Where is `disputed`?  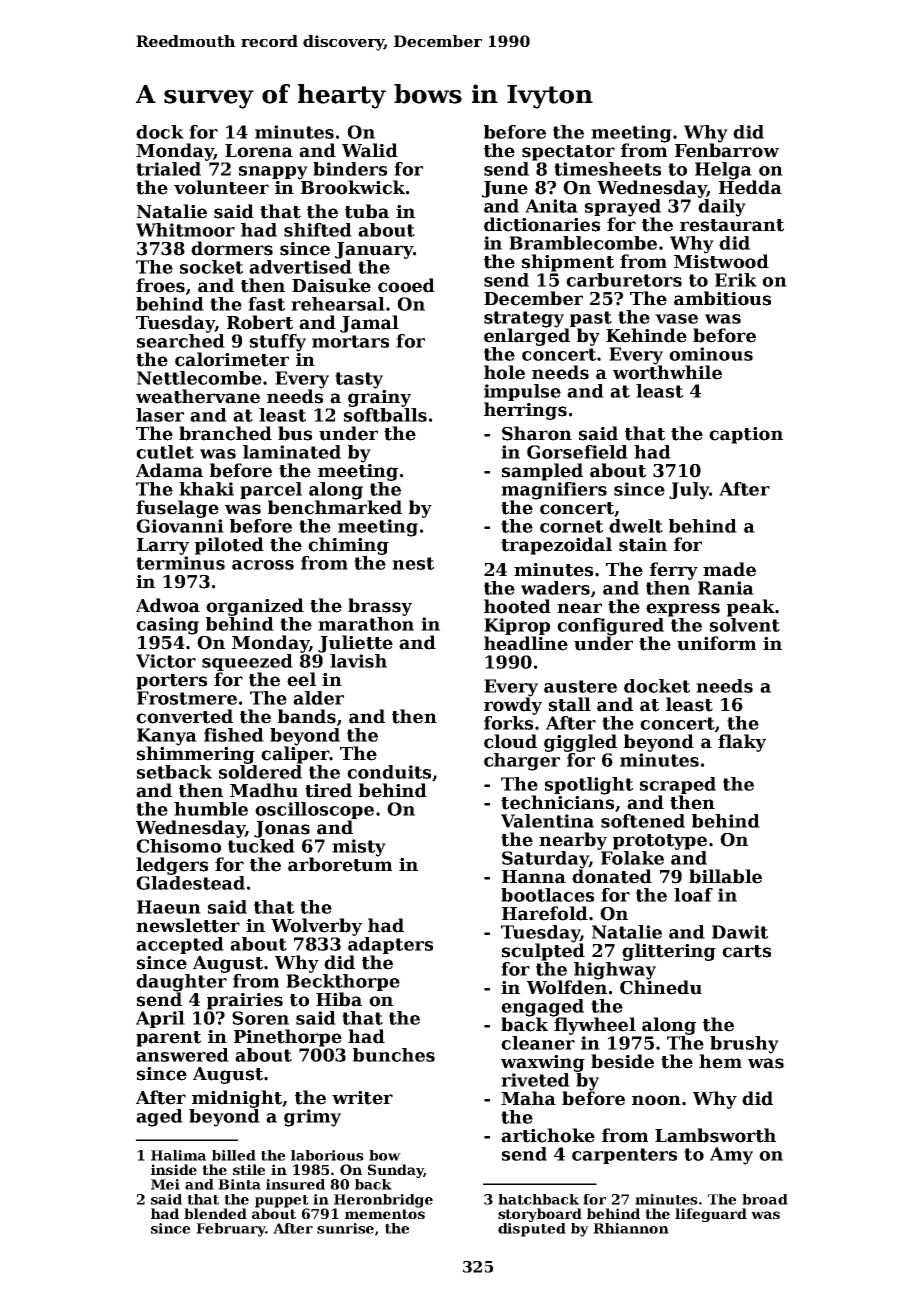
disputed is located at coordinates (532, 1230).
